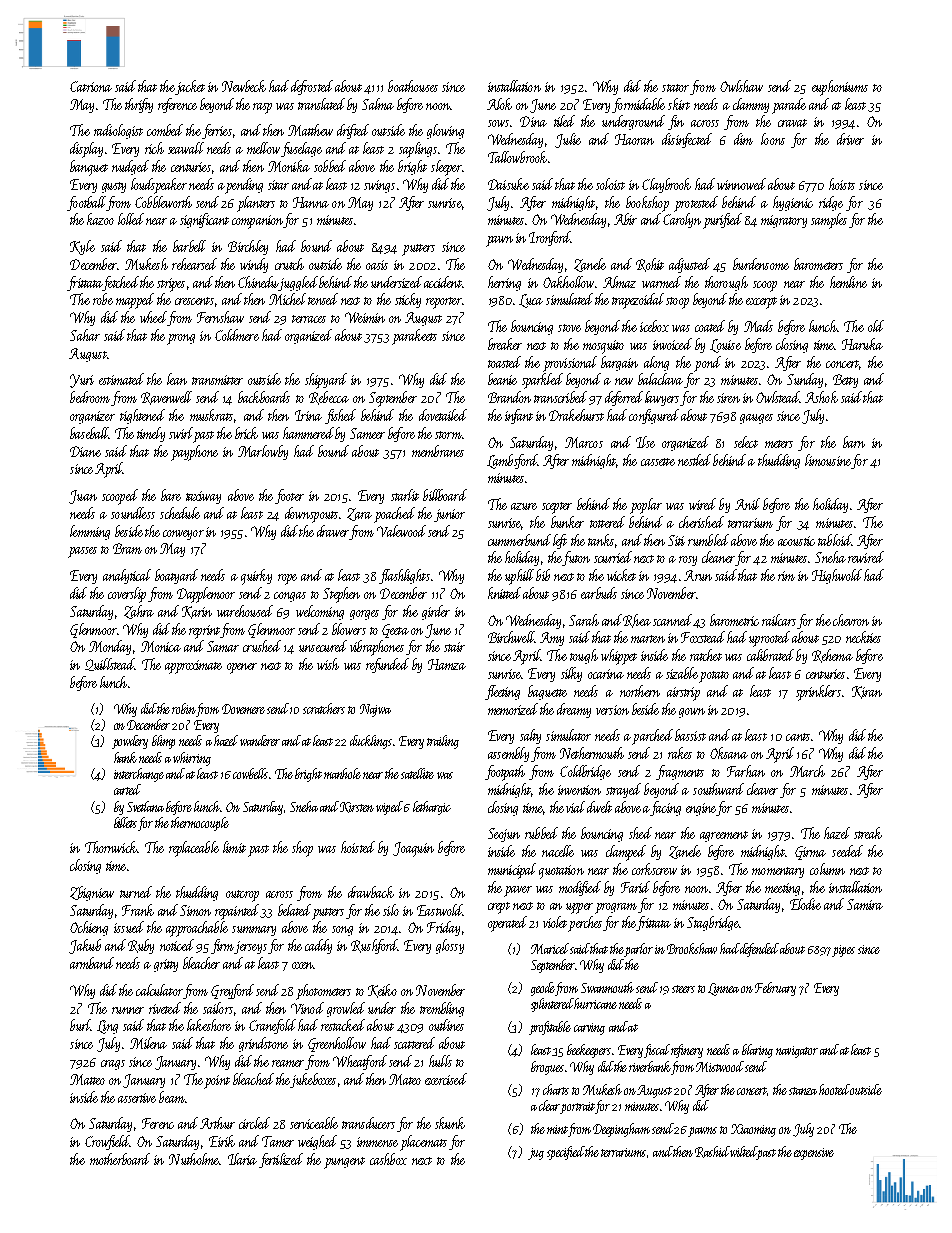 The image size is (952, 1233). Describe the element at coordinates (206, 595) in the screenshot. I see `Dapplemoor` at that location.
